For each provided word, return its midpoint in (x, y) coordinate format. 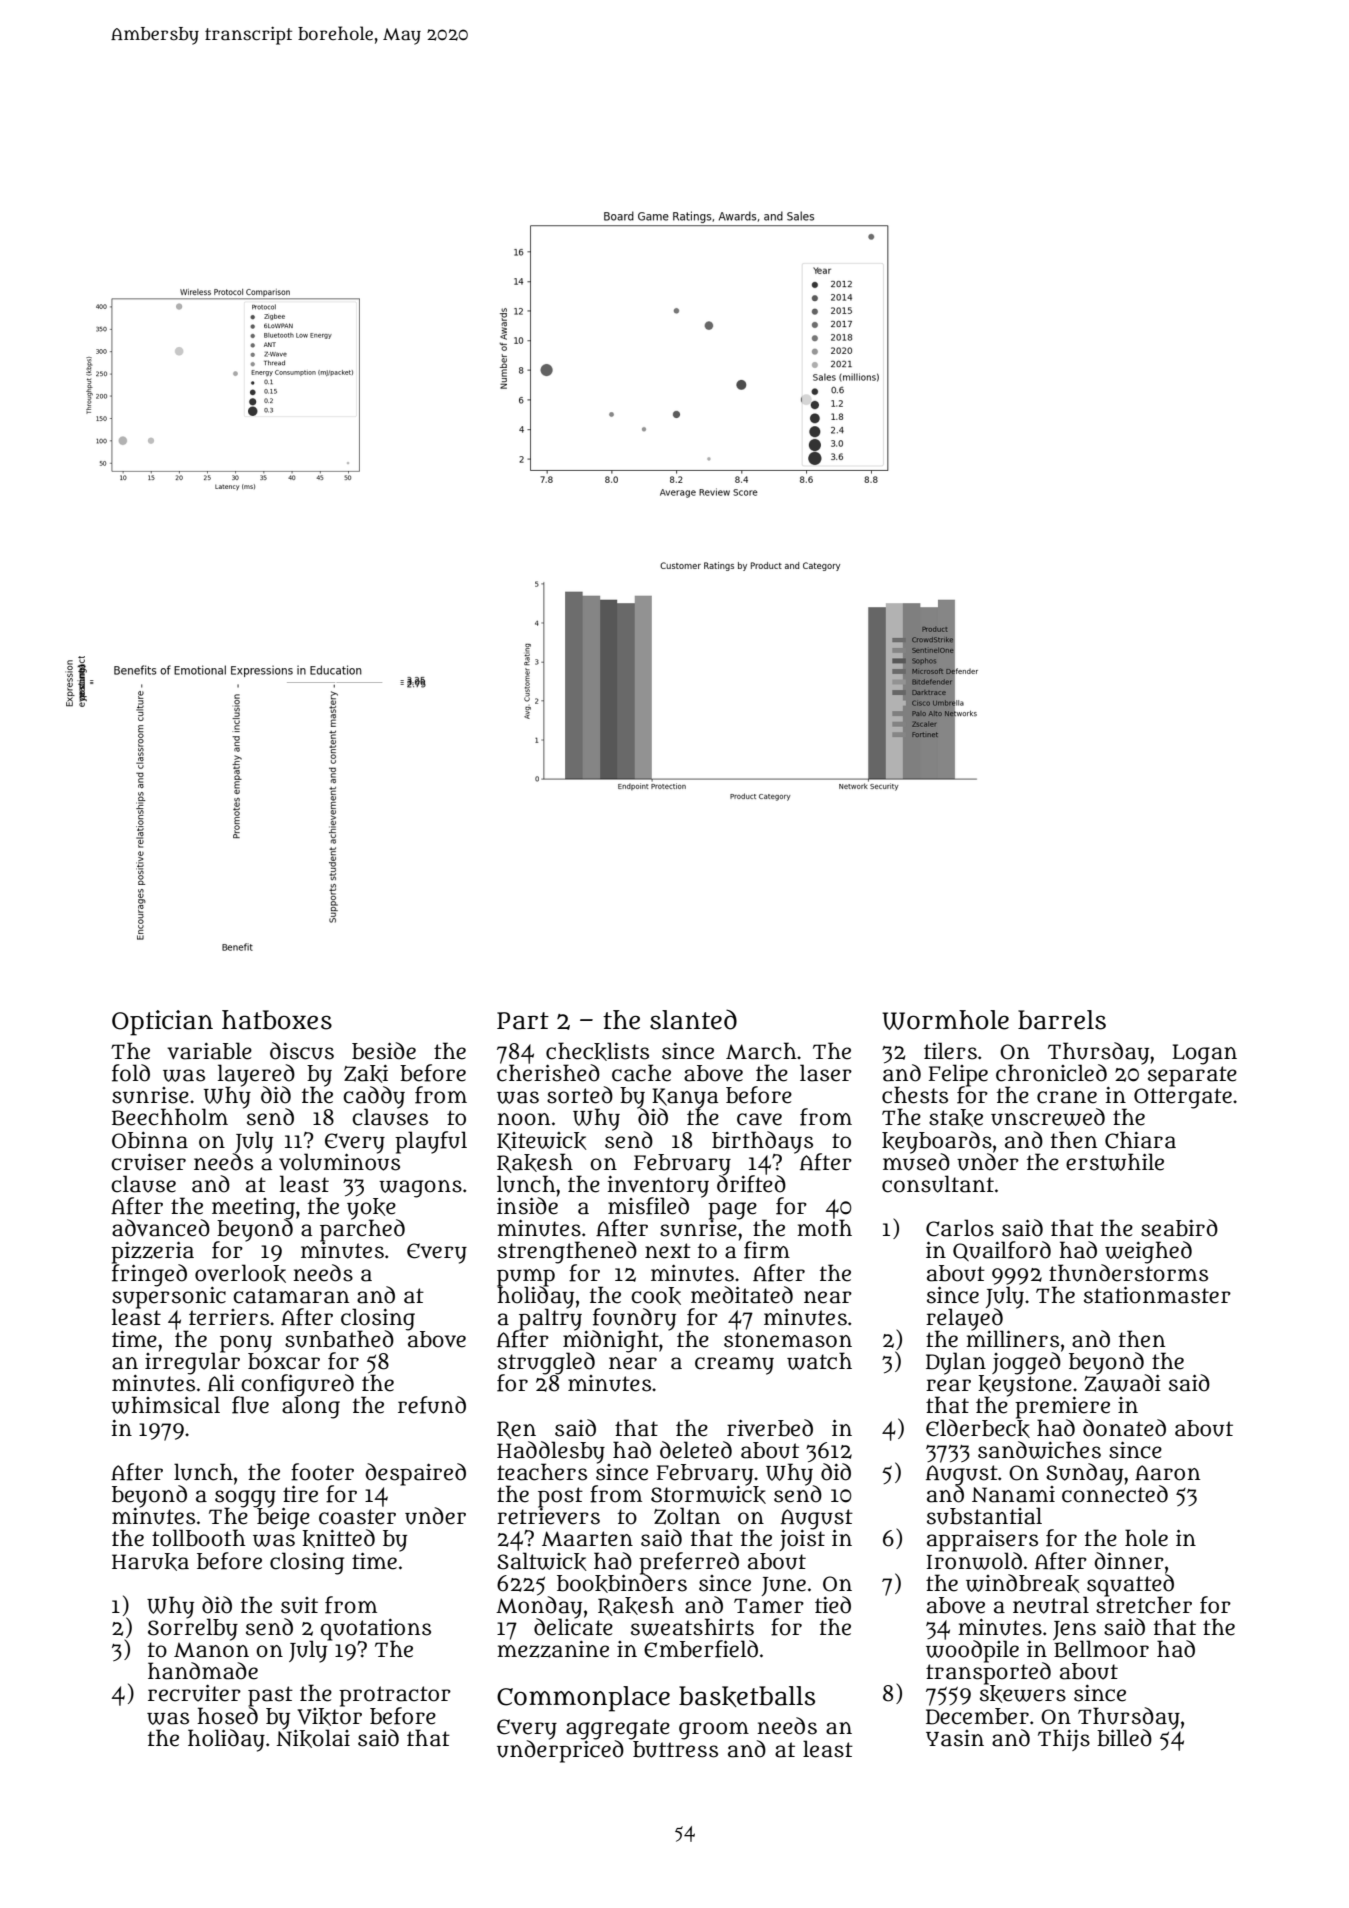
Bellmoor (1101, 1649)
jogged (1026, 1363)
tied (833, 1605)
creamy (734, 1366)
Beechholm (170, 1117)
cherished (548, 1073)
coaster (357, 1517)
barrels (1062, 1020)
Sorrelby (193, 1630)
